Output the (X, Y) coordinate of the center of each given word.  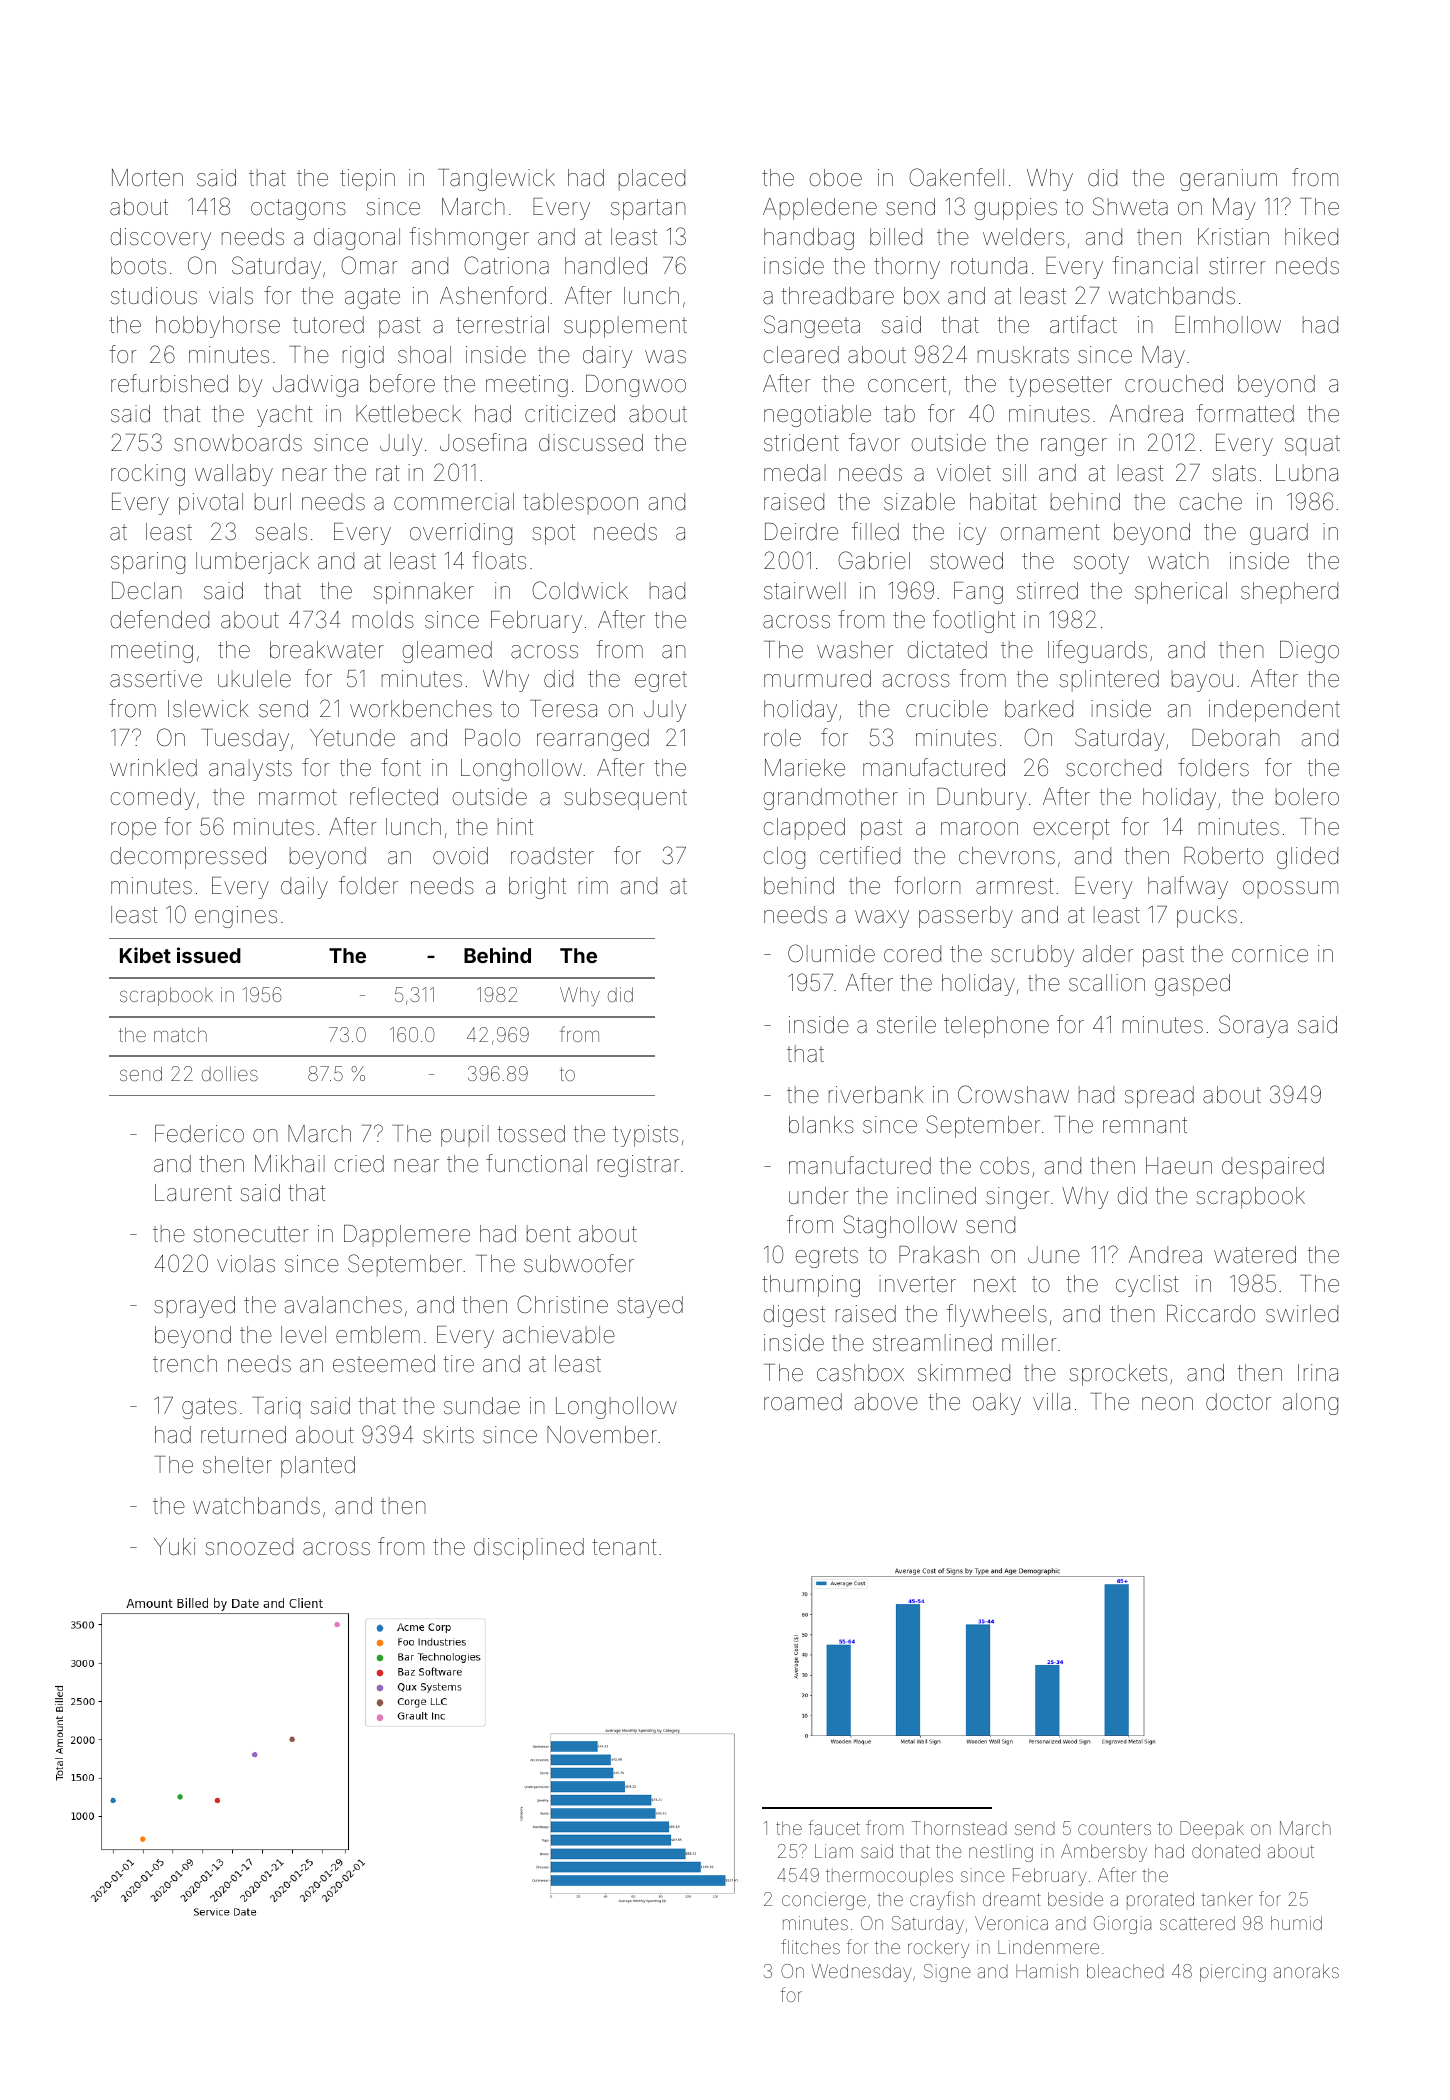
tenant (624, 1547)
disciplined (529, 1549)
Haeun (1179, 1166)
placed (652, 180)
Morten (147, 178)
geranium (1228, 180)
